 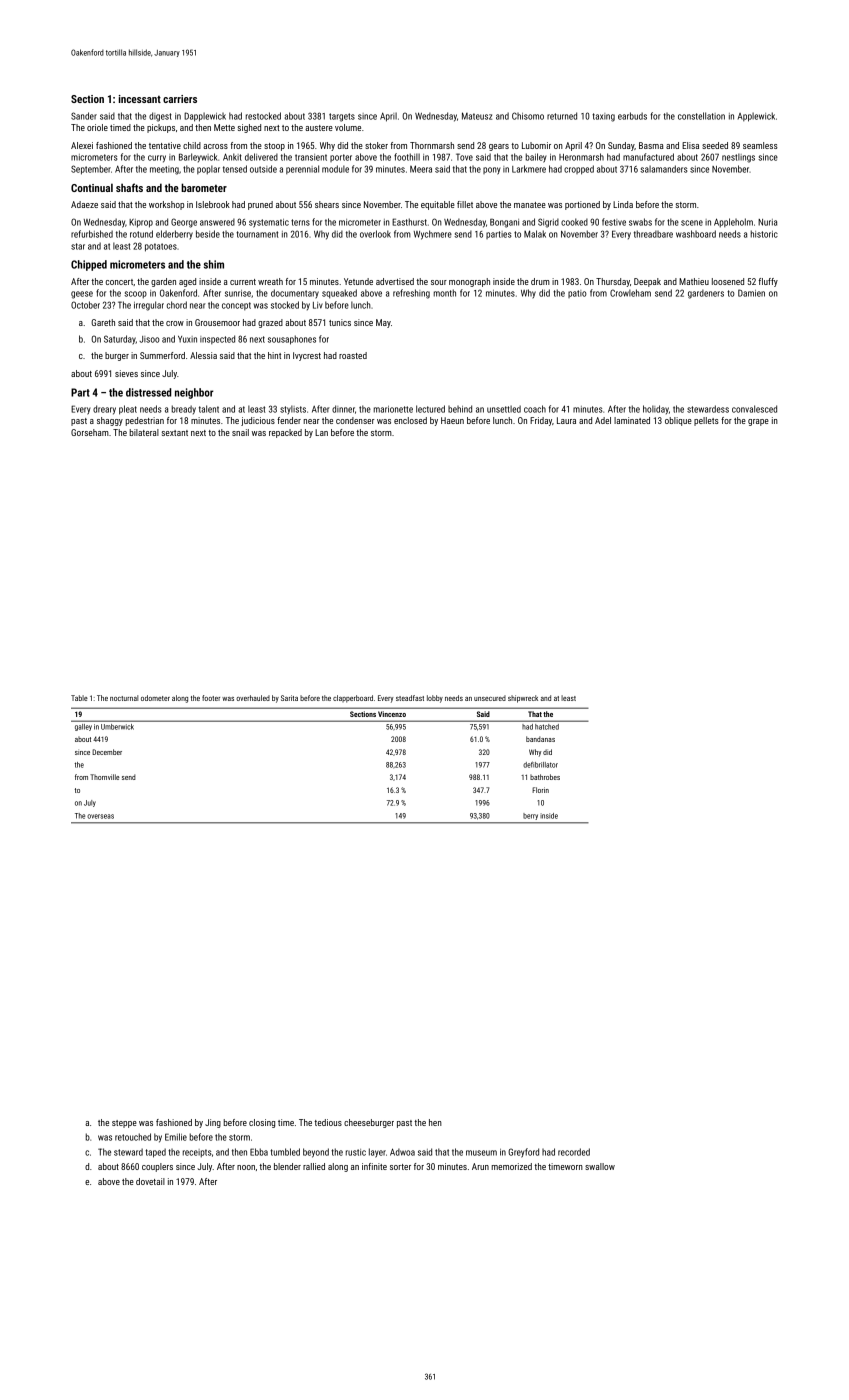 What do you see at coordinates (540, 790) in the screenshot?
I see `Florin` at bounding box center [540, 790].
